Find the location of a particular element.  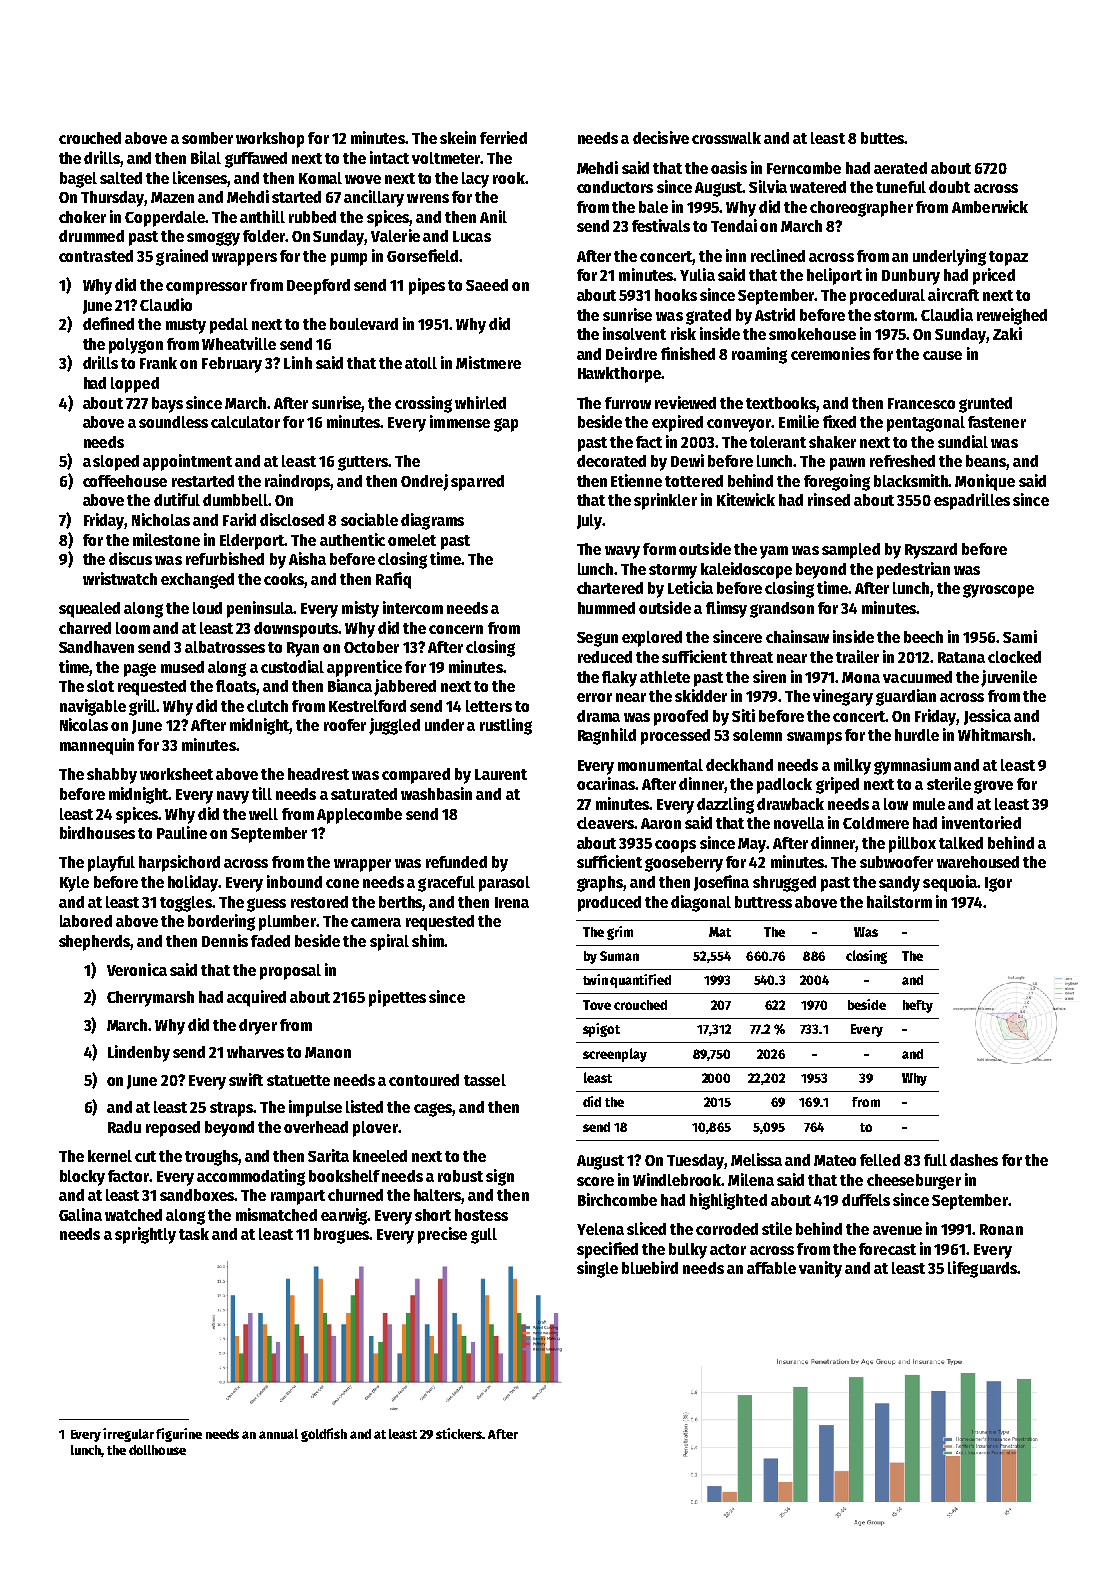

grim is located at coordinates (620, 933).
